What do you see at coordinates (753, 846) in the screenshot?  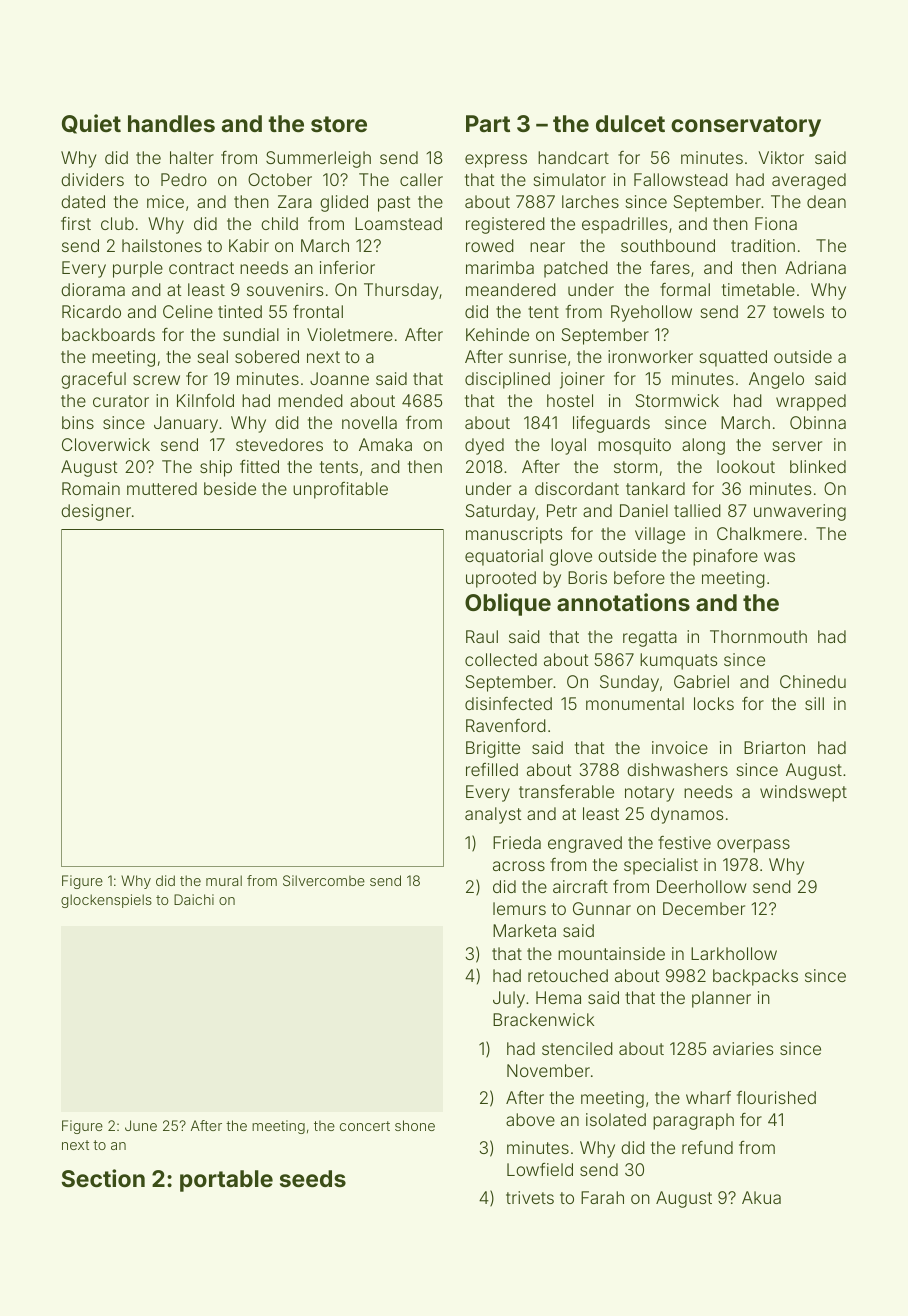 I see `overpass` at bounding box center [753, 846].
